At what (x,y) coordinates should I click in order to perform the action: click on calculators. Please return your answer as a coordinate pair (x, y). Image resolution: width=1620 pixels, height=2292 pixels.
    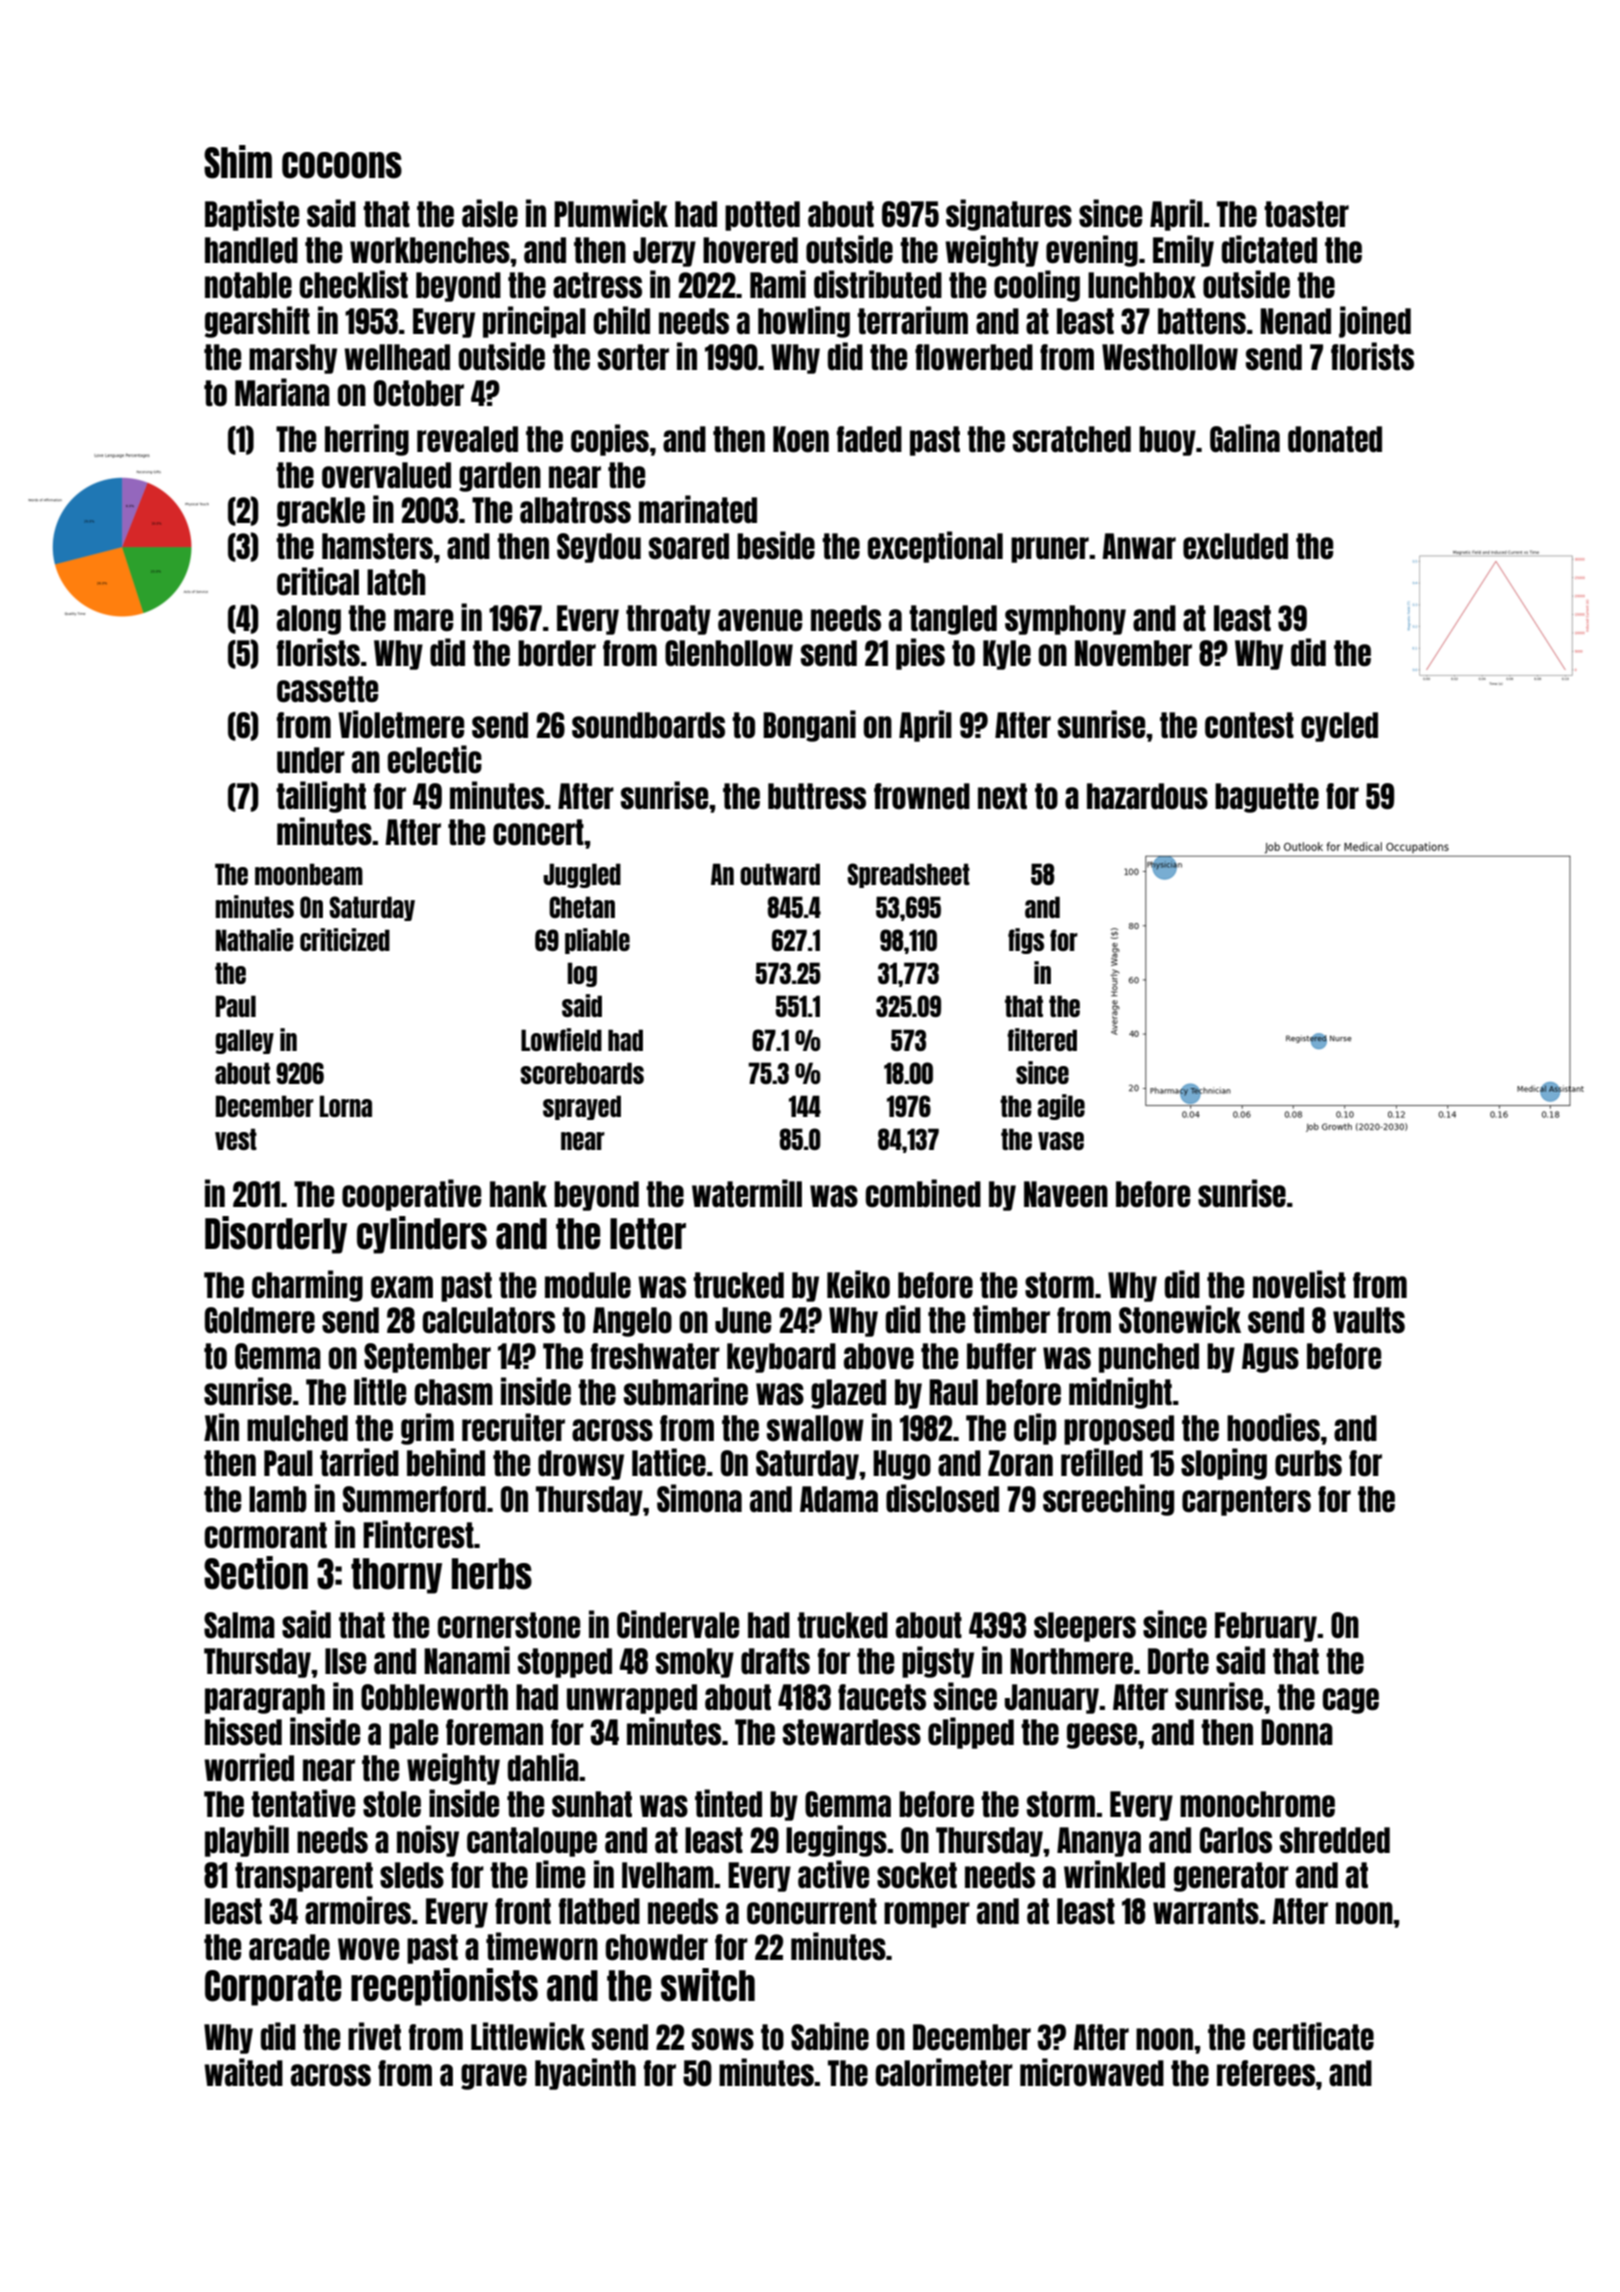
    Looking at the image, I should click on (489, 1320).
